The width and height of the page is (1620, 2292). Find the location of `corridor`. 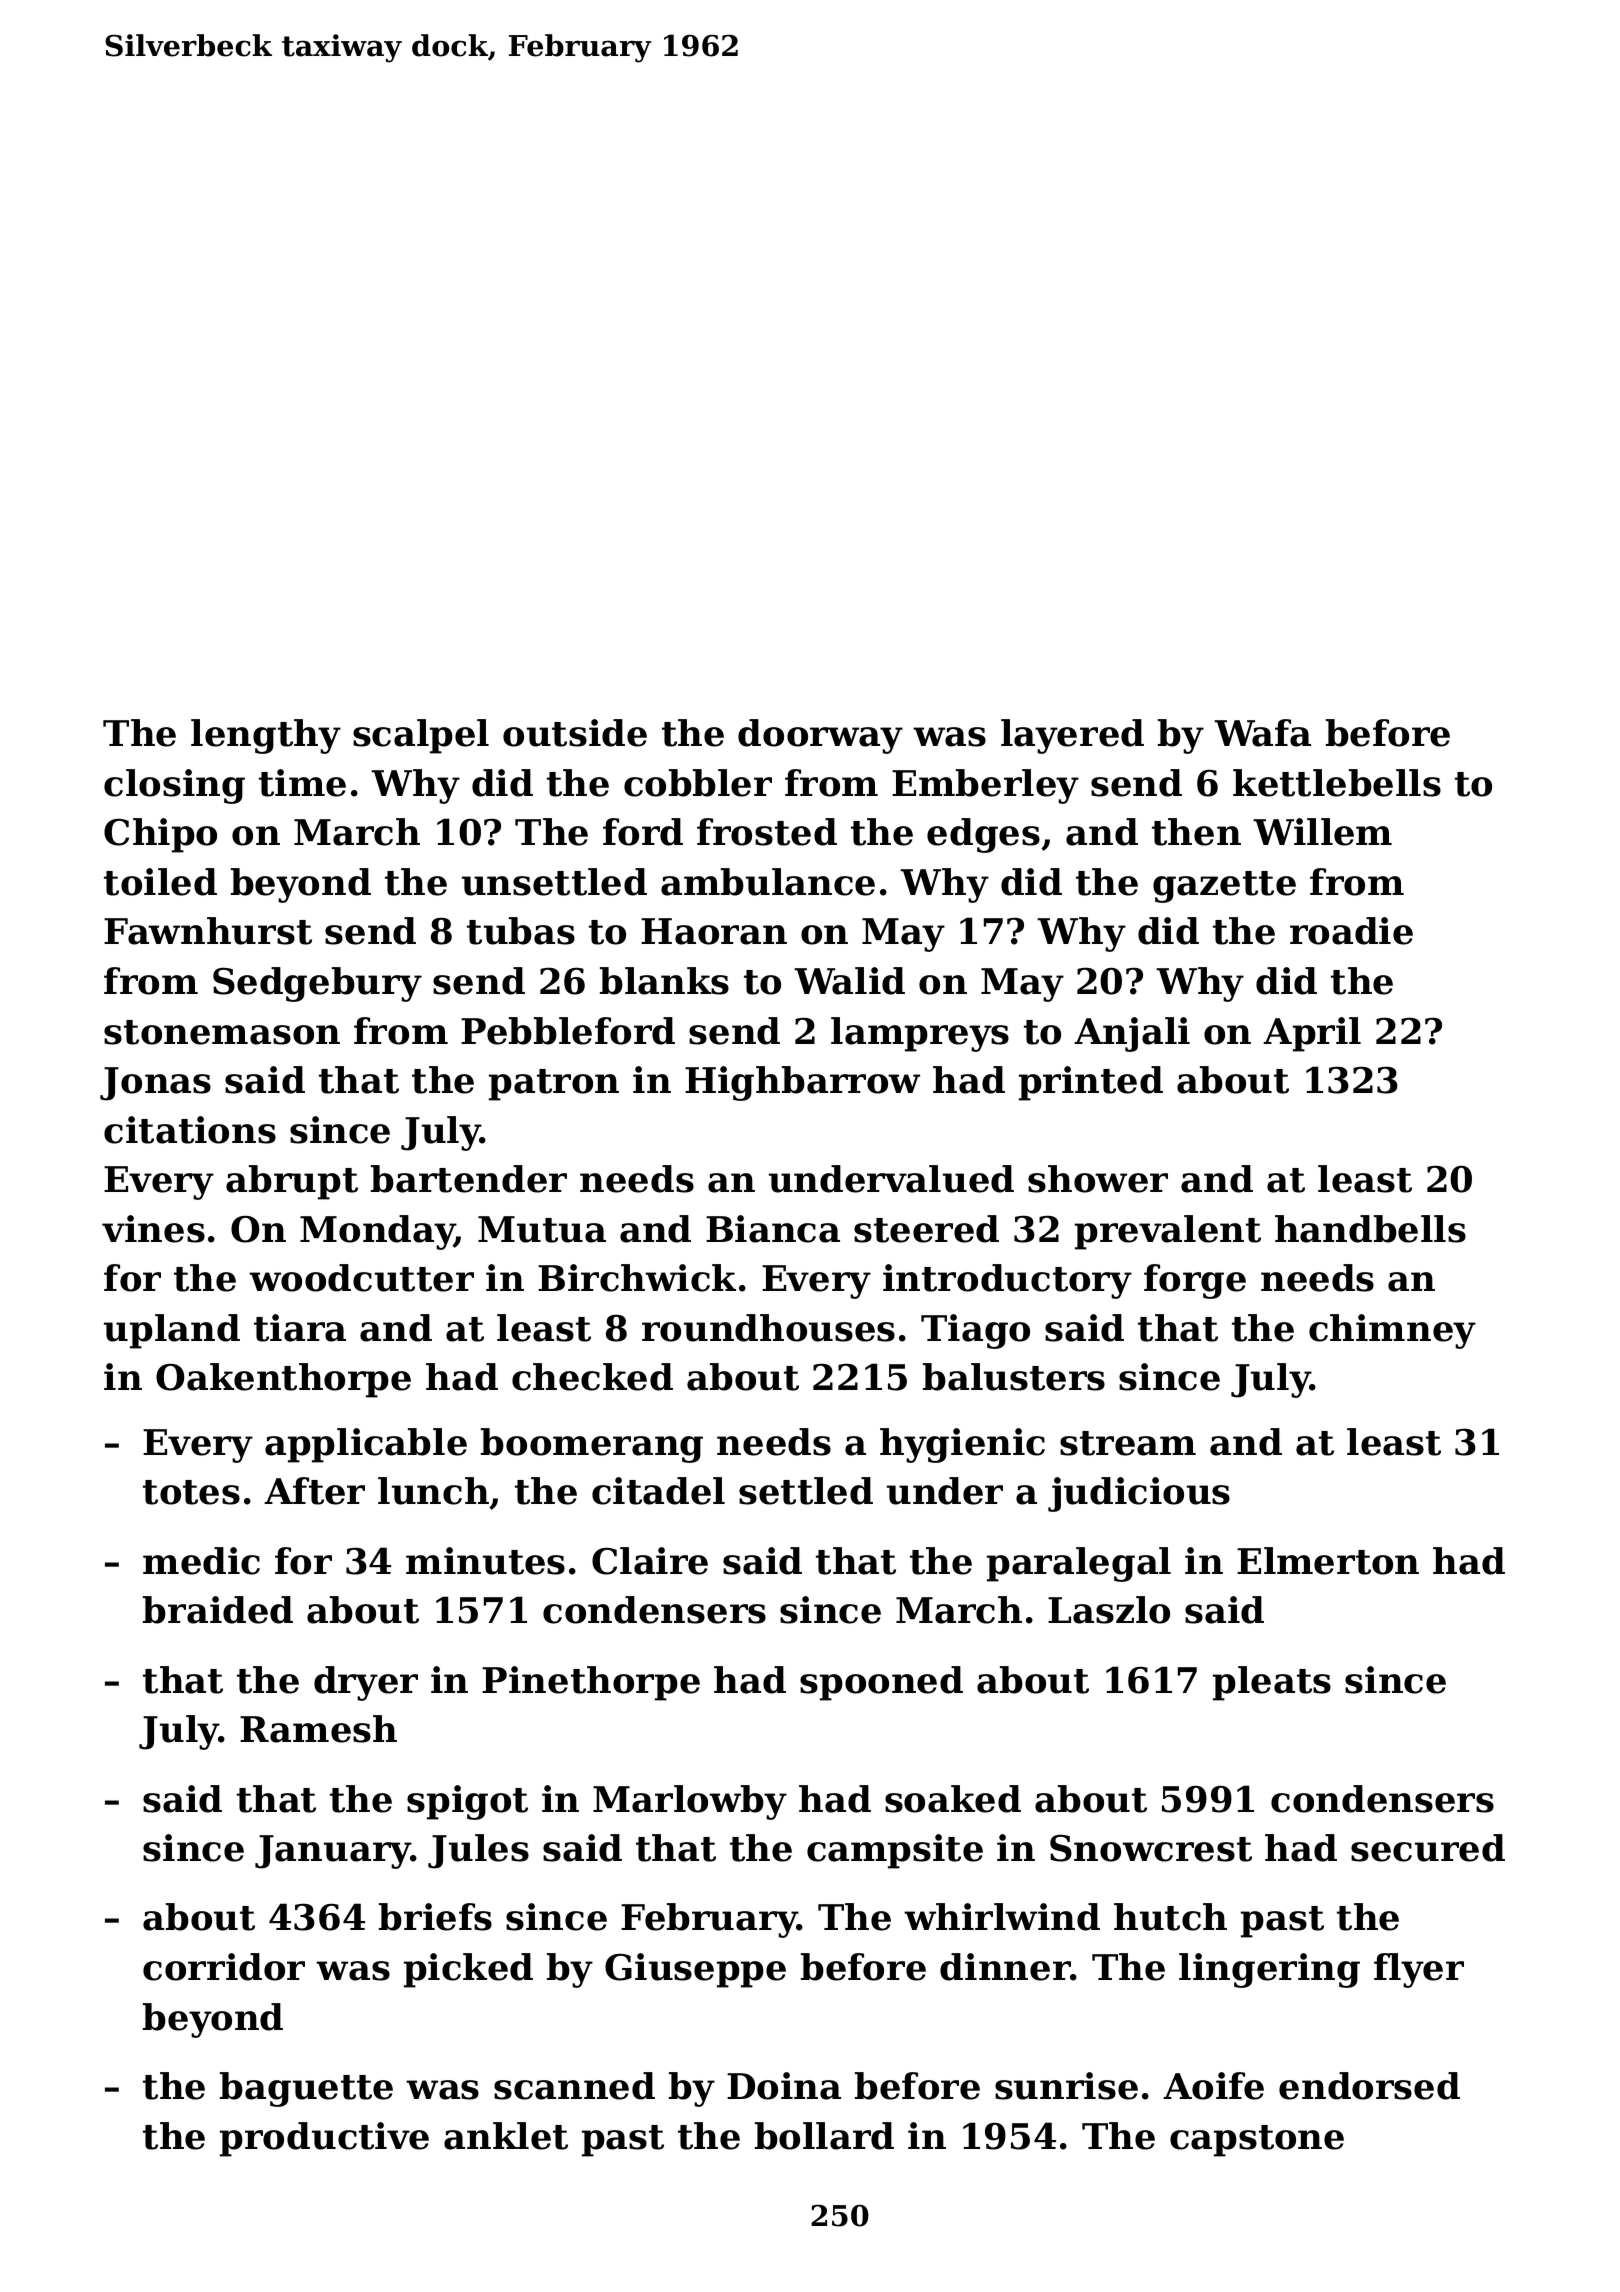

corridor is located at coordinates (224, 1967).
